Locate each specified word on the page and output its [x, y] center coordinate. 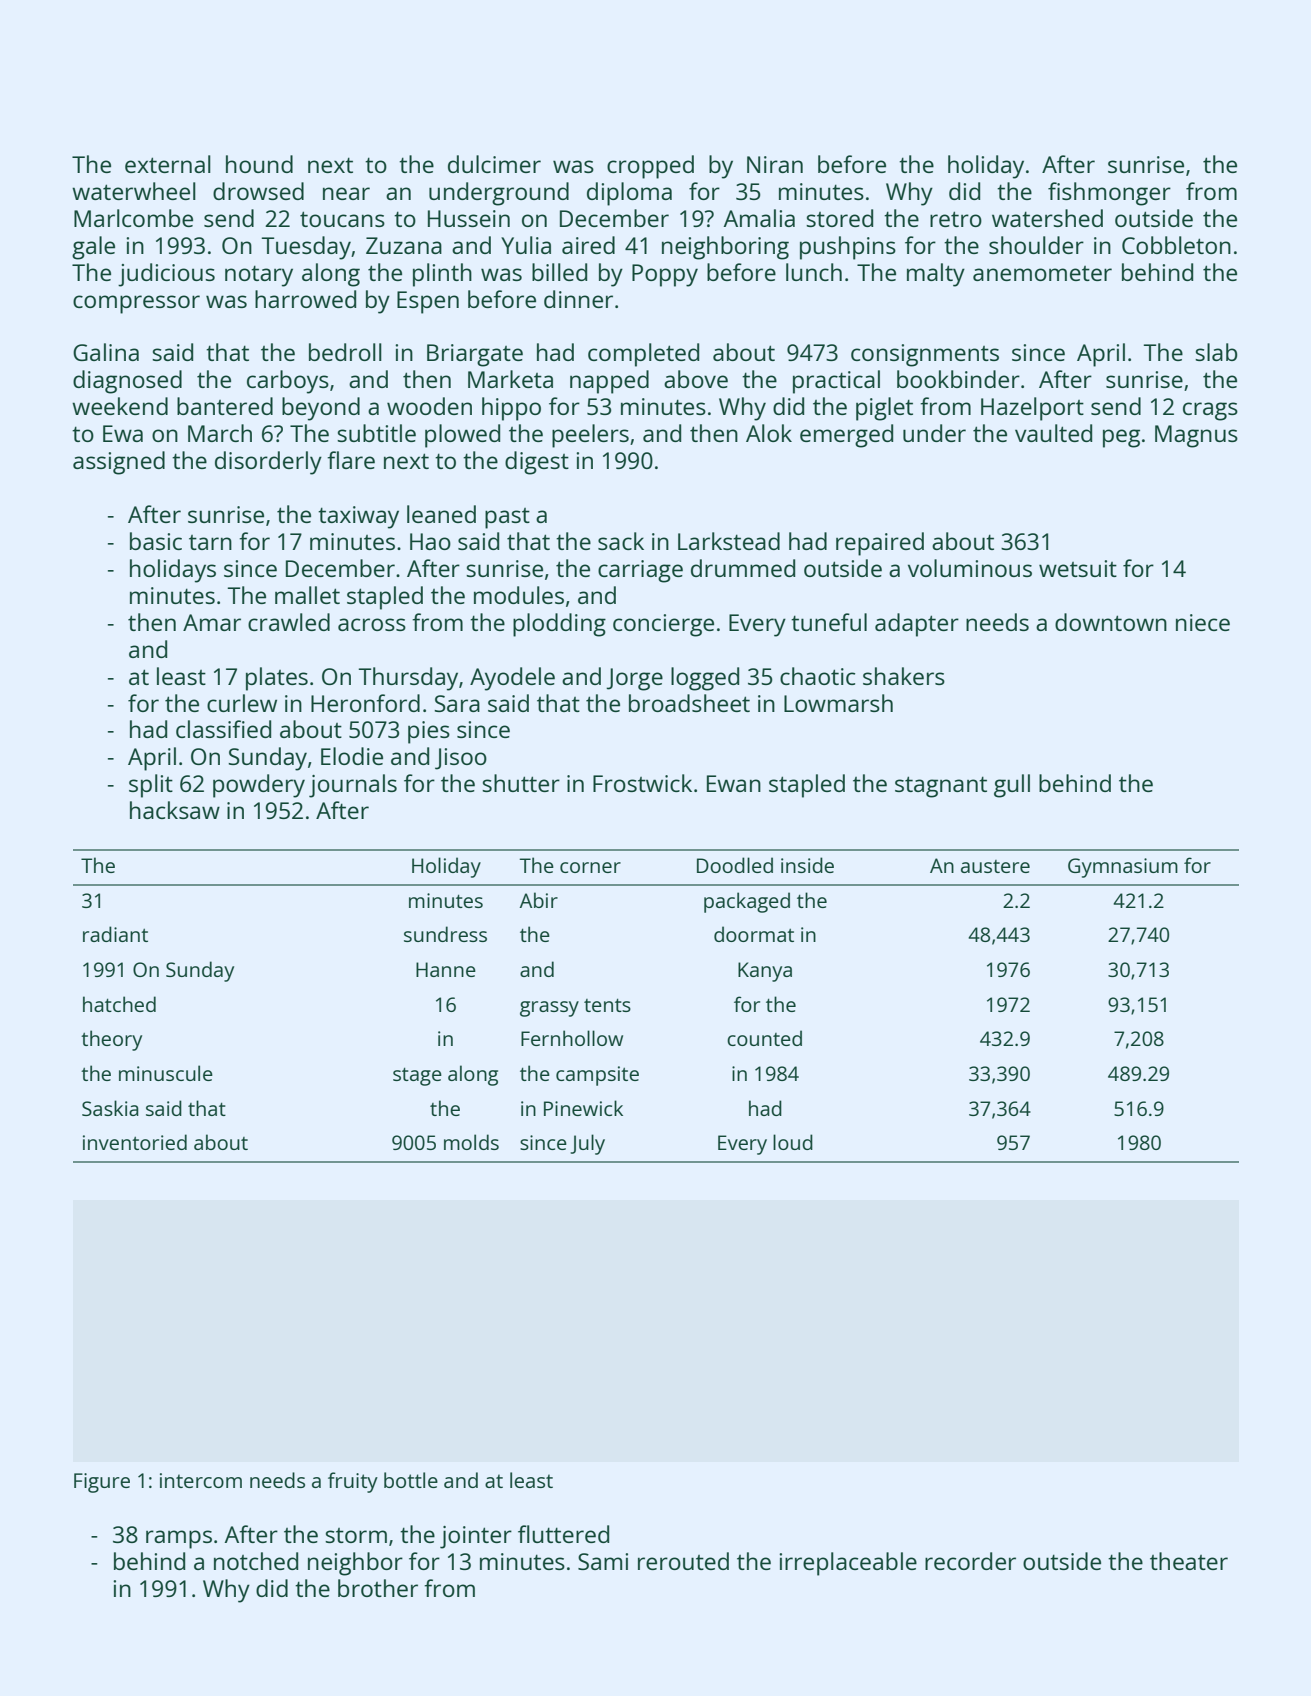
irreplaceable [848, 1564]
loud [793, 1142]
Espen [428, 302]
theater [1189, 1561]
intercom [201, 1480]
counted [764, 1038]
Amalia [759, 218]
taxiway [358, 517]
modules [519, 595]
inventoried [135, 1142]
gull [1012, 786]
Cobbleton [1176, 245]
